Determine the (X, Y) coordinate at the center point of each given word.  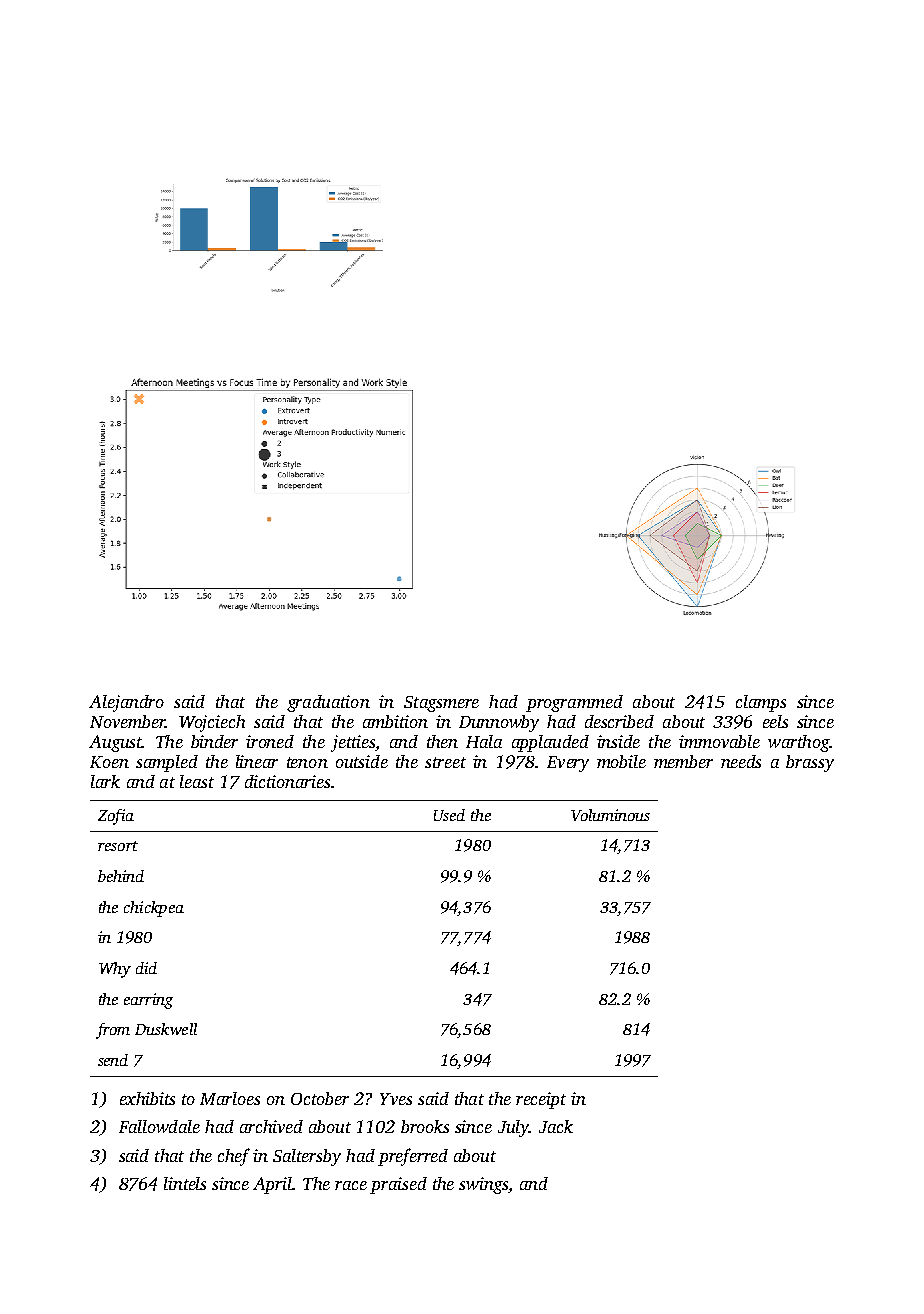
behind (121, 876)
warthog (798, 743)
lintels (185, 1183)
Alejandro (126, 703)
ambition (395, 721)
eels (775, 721)
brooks (425, 1126)
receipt (541, 1100)
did (146, 968)
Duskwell (166, 1029)
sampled (167, 763)
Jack (556, 1126)
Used (449, 815)
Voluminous (610, 815)
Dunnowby (499, 723)
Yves (396, 1099)
